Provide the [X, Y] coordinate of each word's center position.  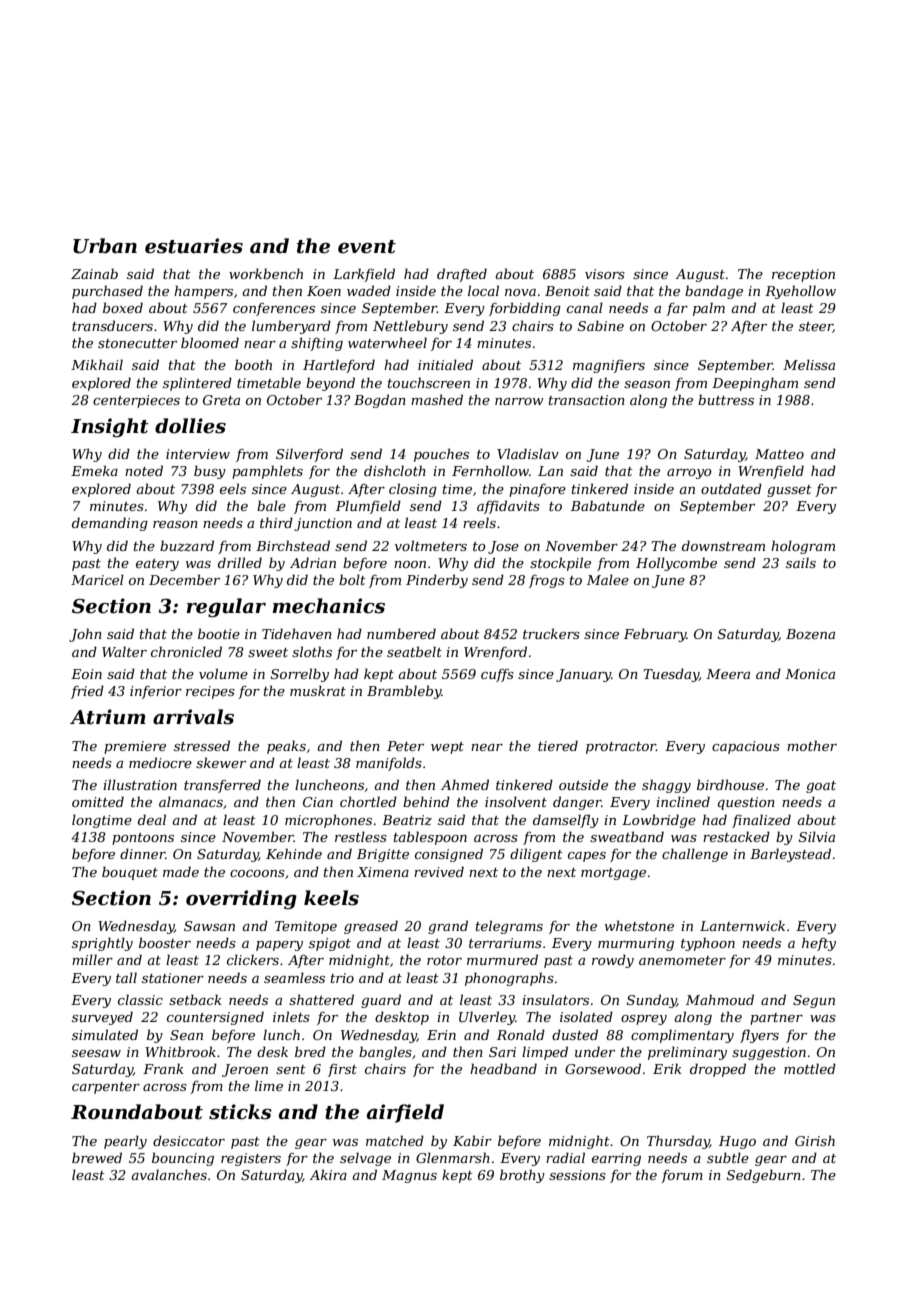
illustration [140, 784]
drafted [462, 275]
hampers [203, 292]
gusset [789, 491]
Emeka [94, 470]
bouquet [130, 873]
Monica [810, 674]
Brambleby [404, 692]
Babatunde [608, 505]
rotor [444, 960]
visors [605, 274]
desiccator [189, 1140]
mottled [810, 1068]
